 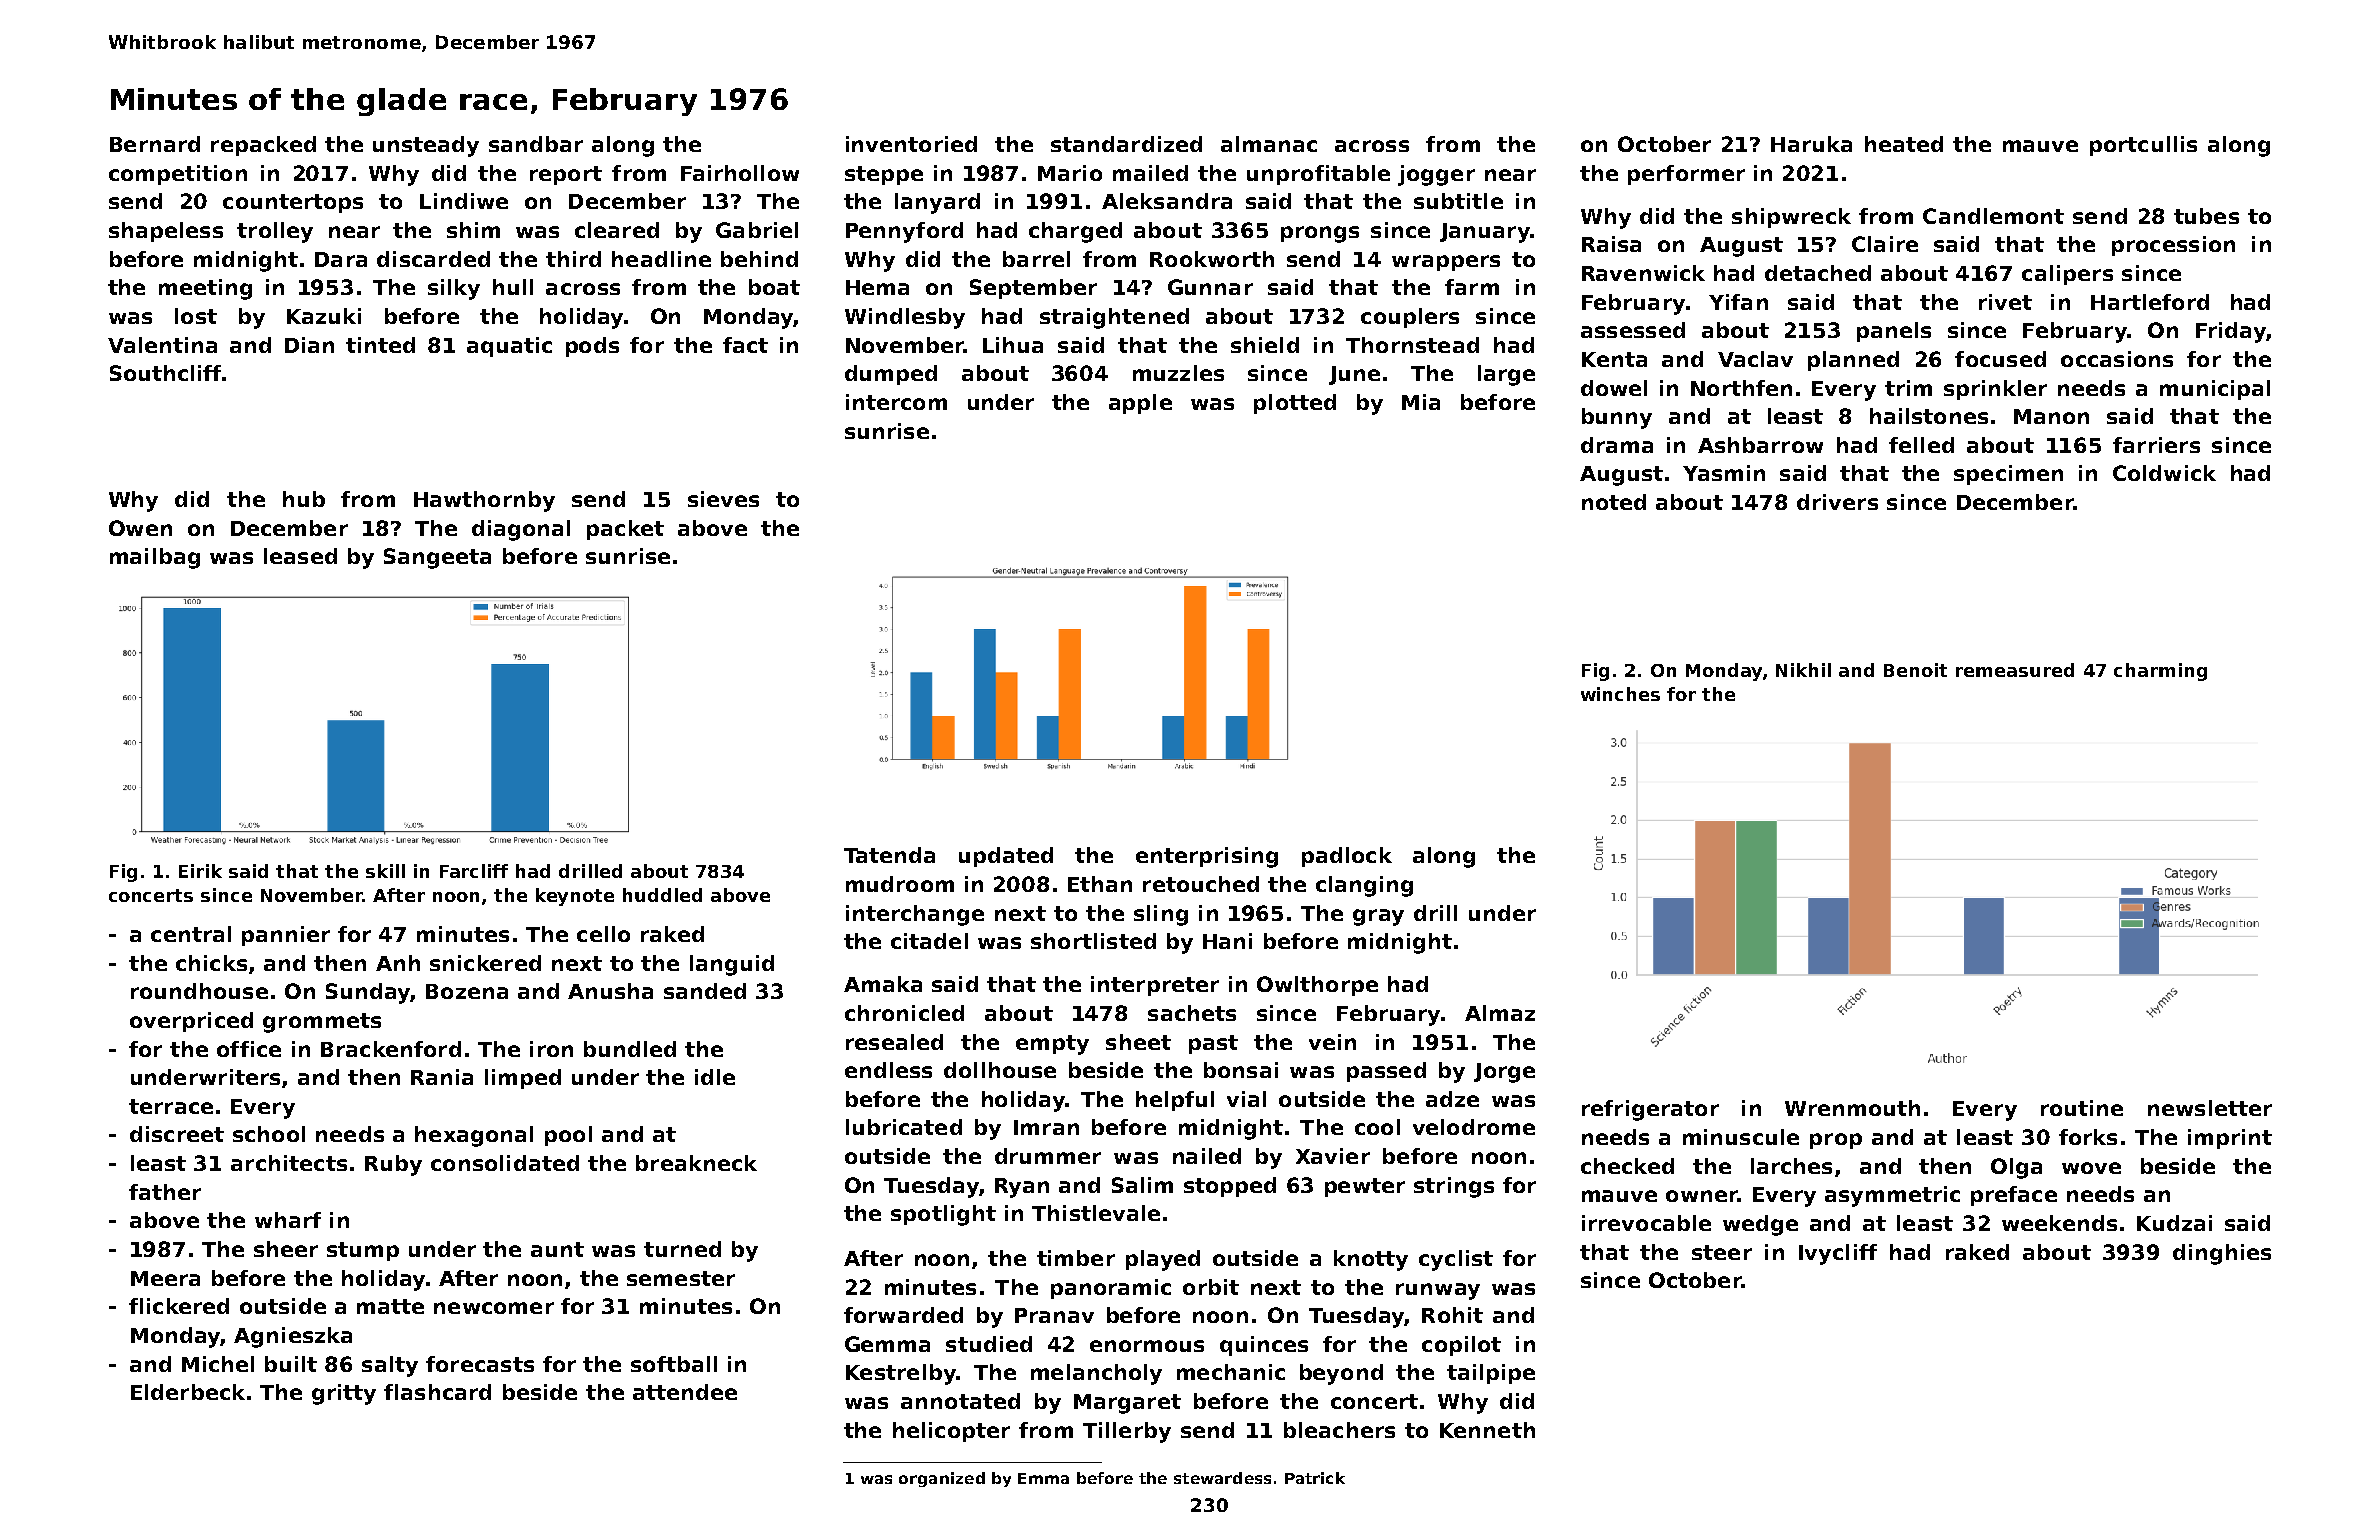 What do you see at coordinates (1269, 144) in the screenshot?
I see `almanac` at bounding box center [1269, 144].
